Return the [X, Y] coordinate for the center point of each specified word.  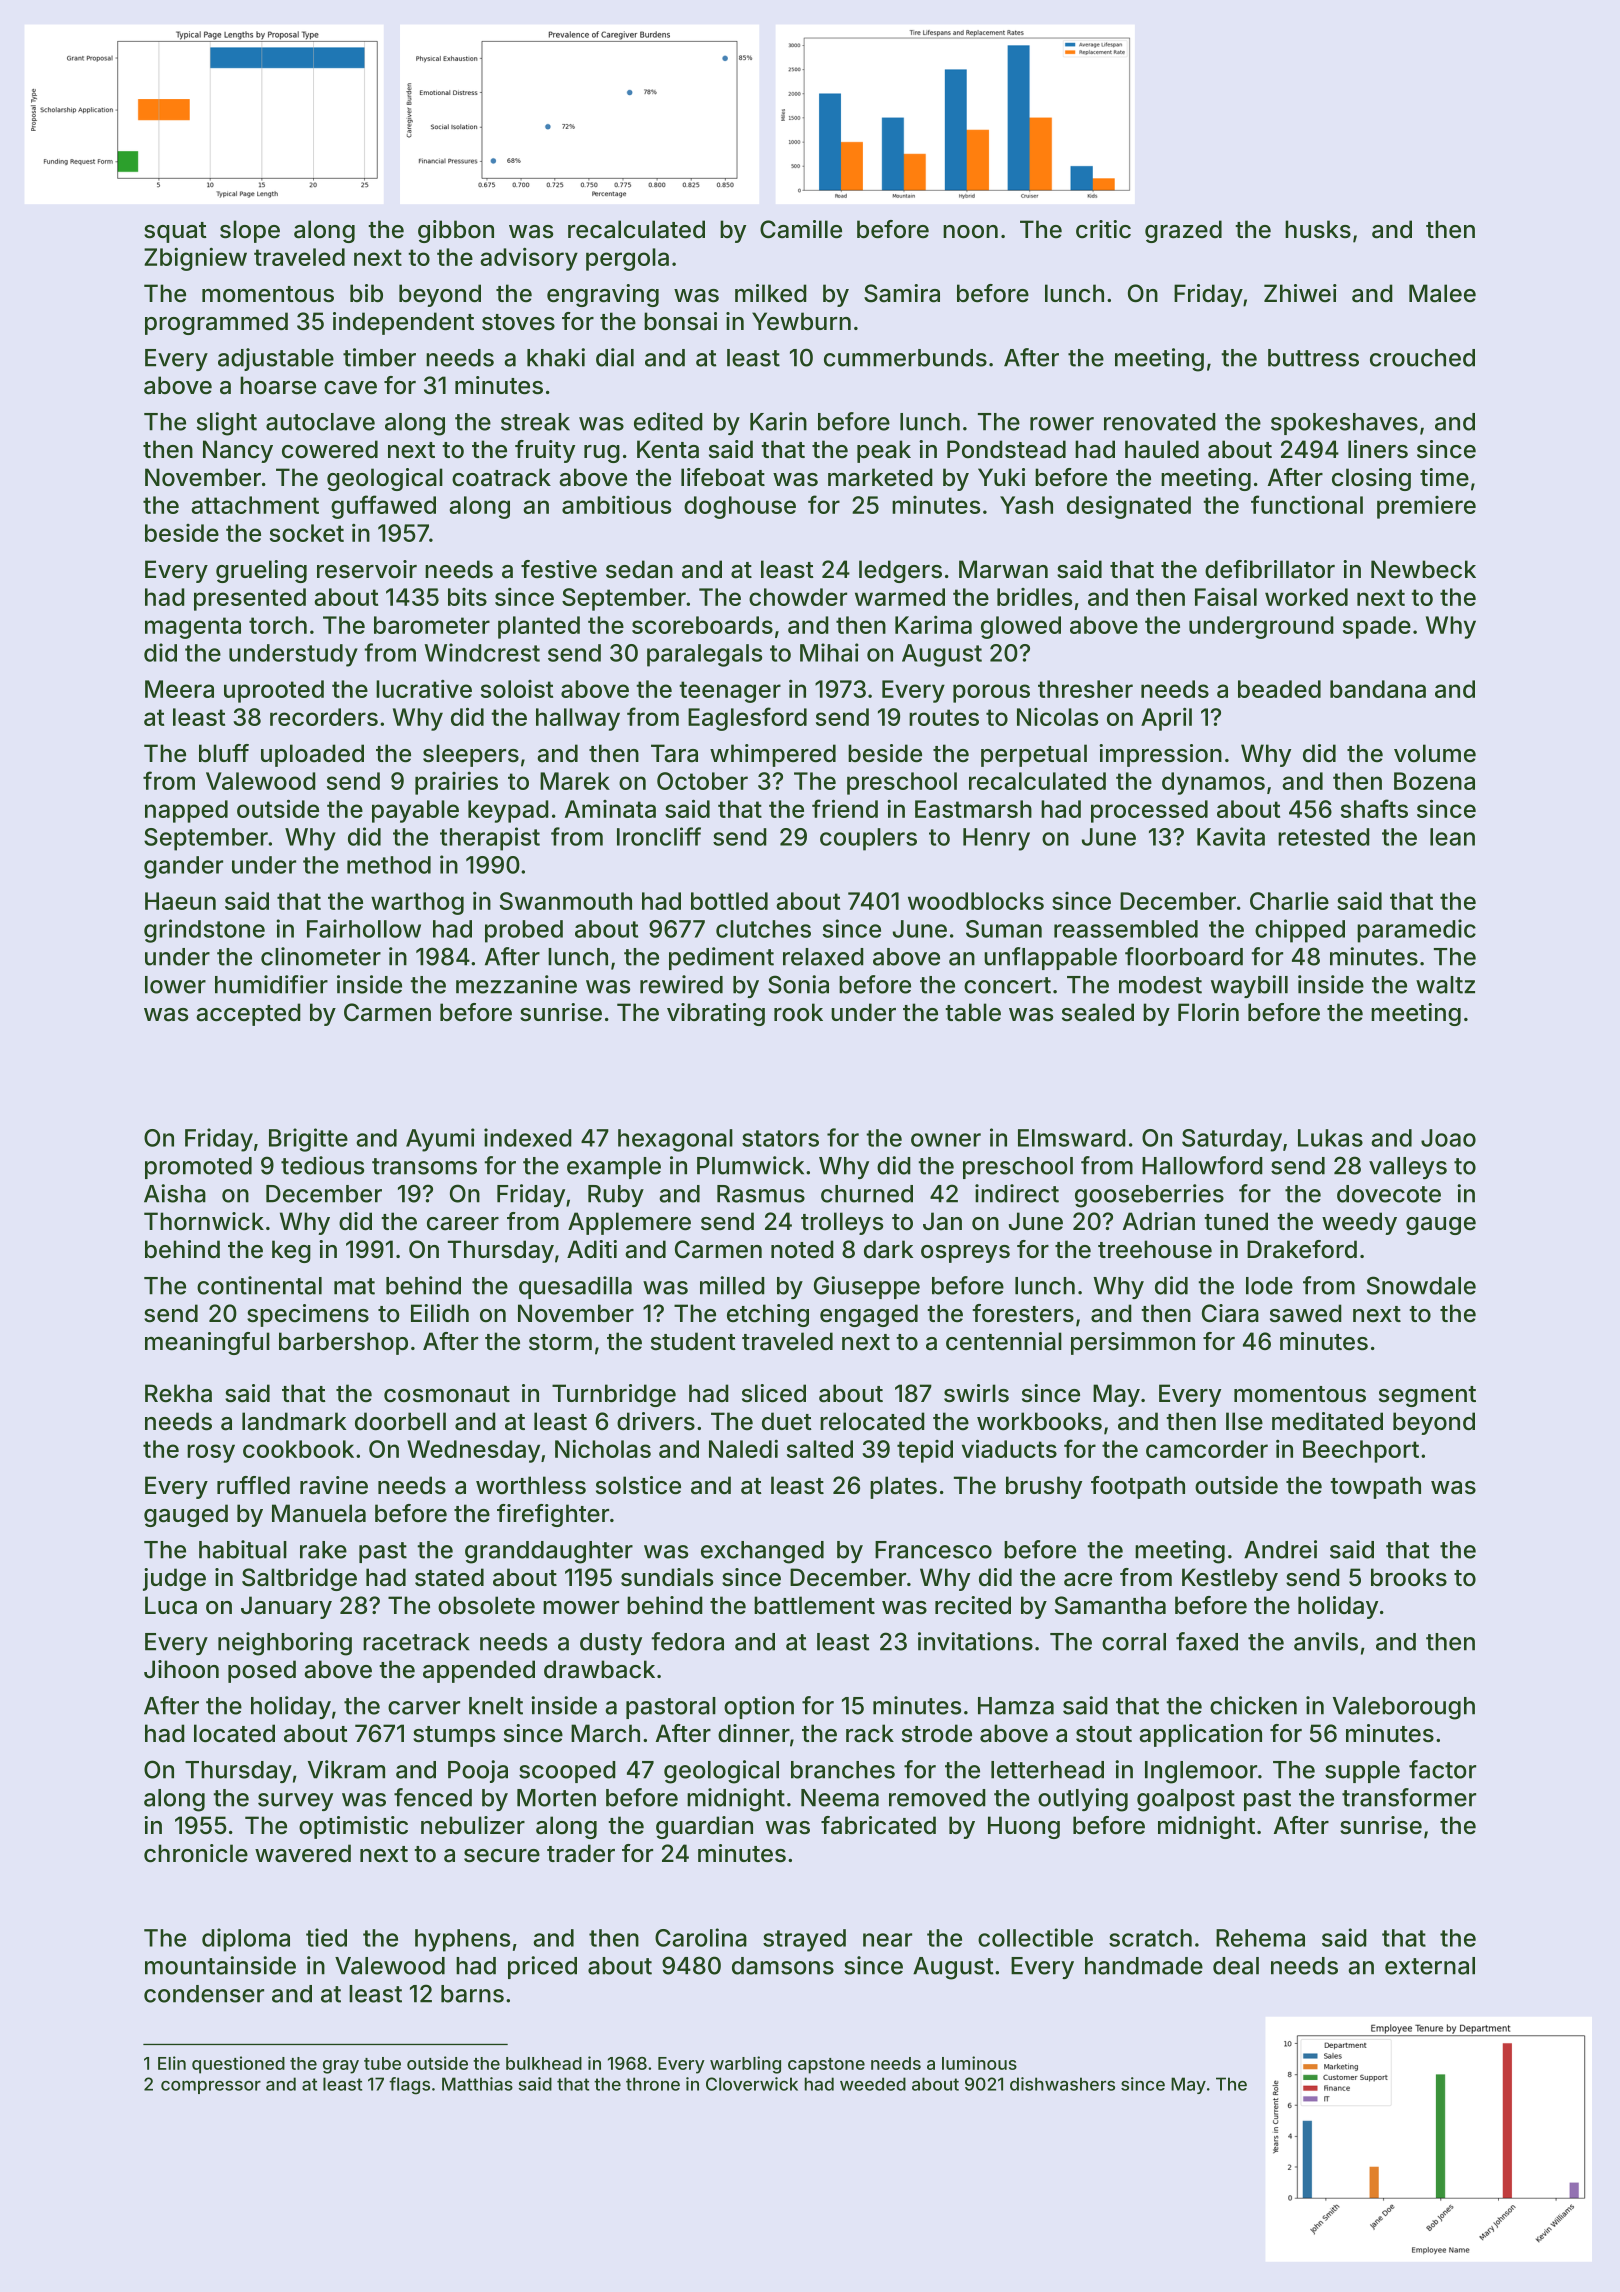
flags [409, 2086]
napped [186, 811]
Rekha [178, 1393]
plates [903, 1487]
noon [970, 231]
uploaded [312, 755]
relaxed [823, 957]
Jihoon [181, 1669]
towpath [1375, 1487]
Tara [674, 753]
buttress [1313, 358]
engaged [869, 1315]
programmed [216, 323]
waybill [1249, 986]
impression [1160, 755]
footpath [1138, 1487]
